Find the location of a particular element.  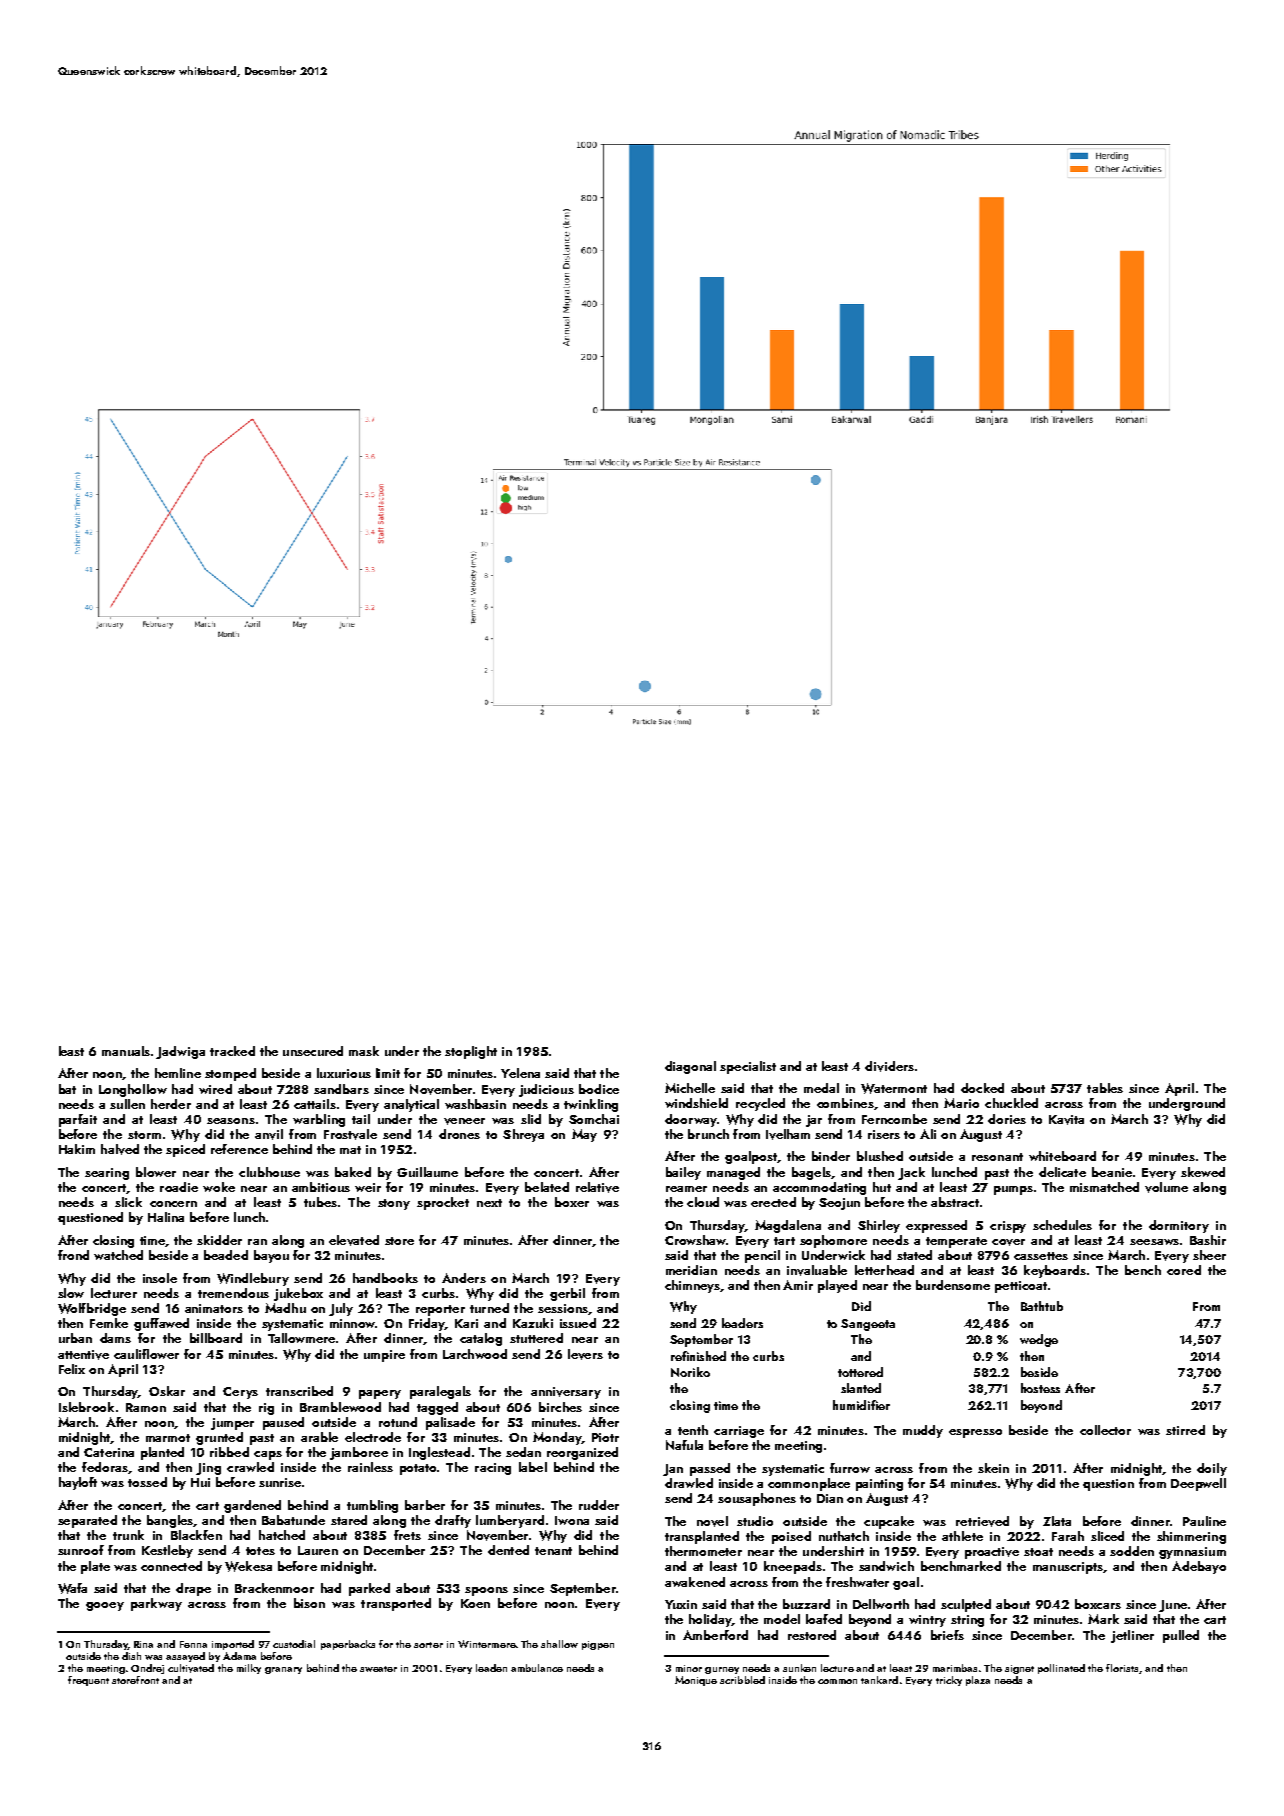

shimmering is located at coordinates (1191, 1537).
